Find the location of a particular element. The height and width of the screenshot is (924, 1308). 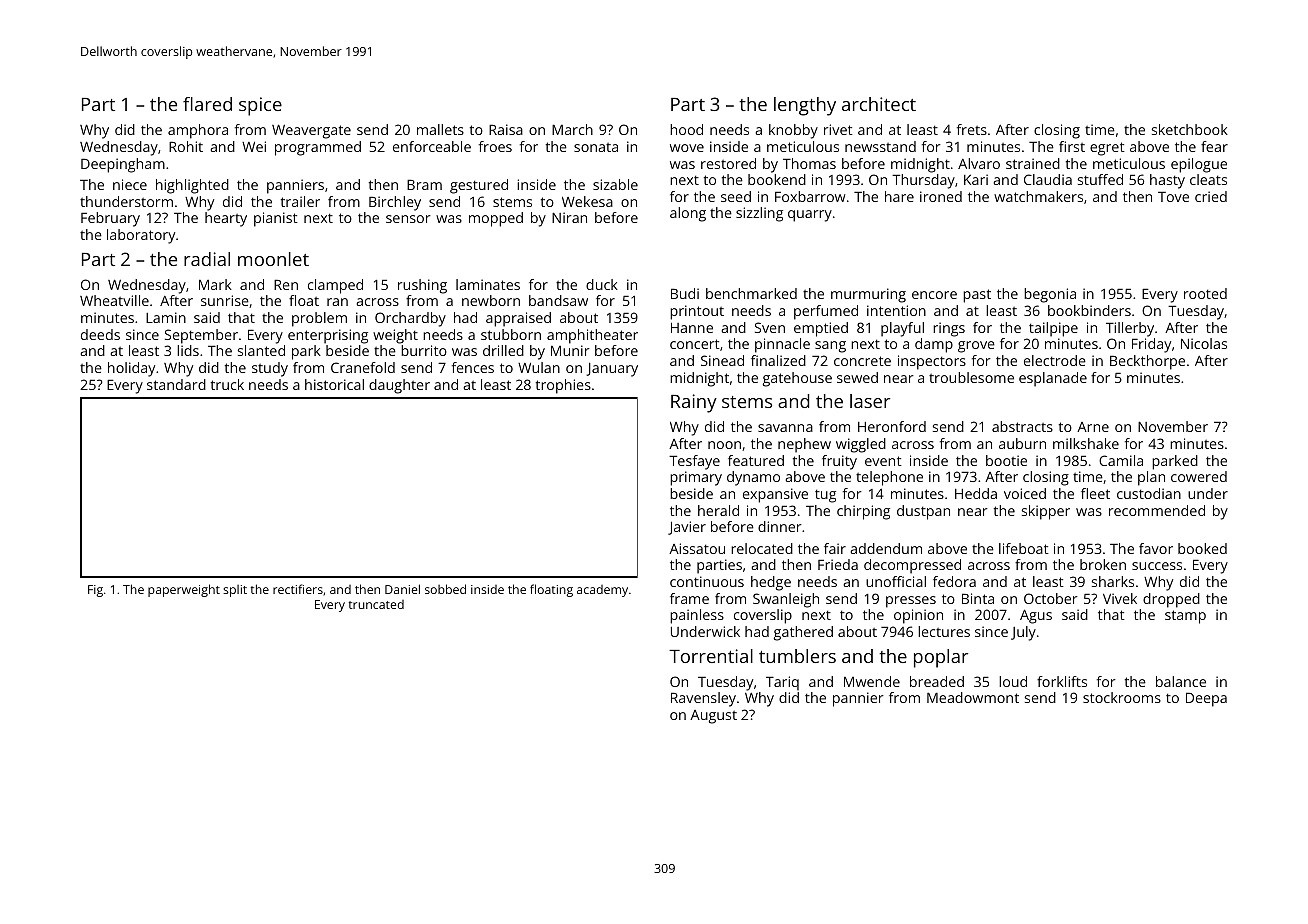

spice is located at coordinates (260, 106).
